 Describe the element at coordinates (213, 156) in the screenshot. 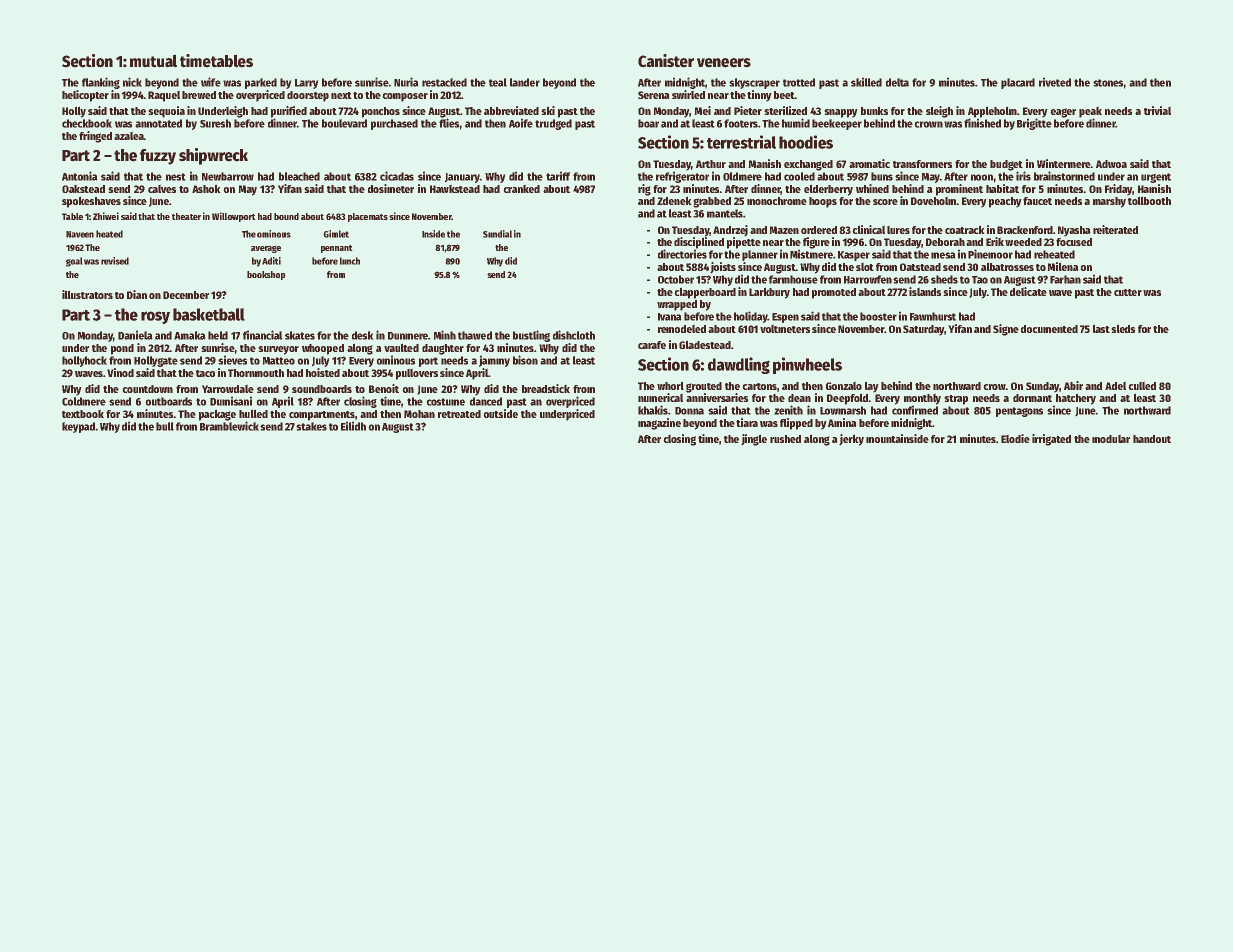

I see `shipwreck` at that location.
